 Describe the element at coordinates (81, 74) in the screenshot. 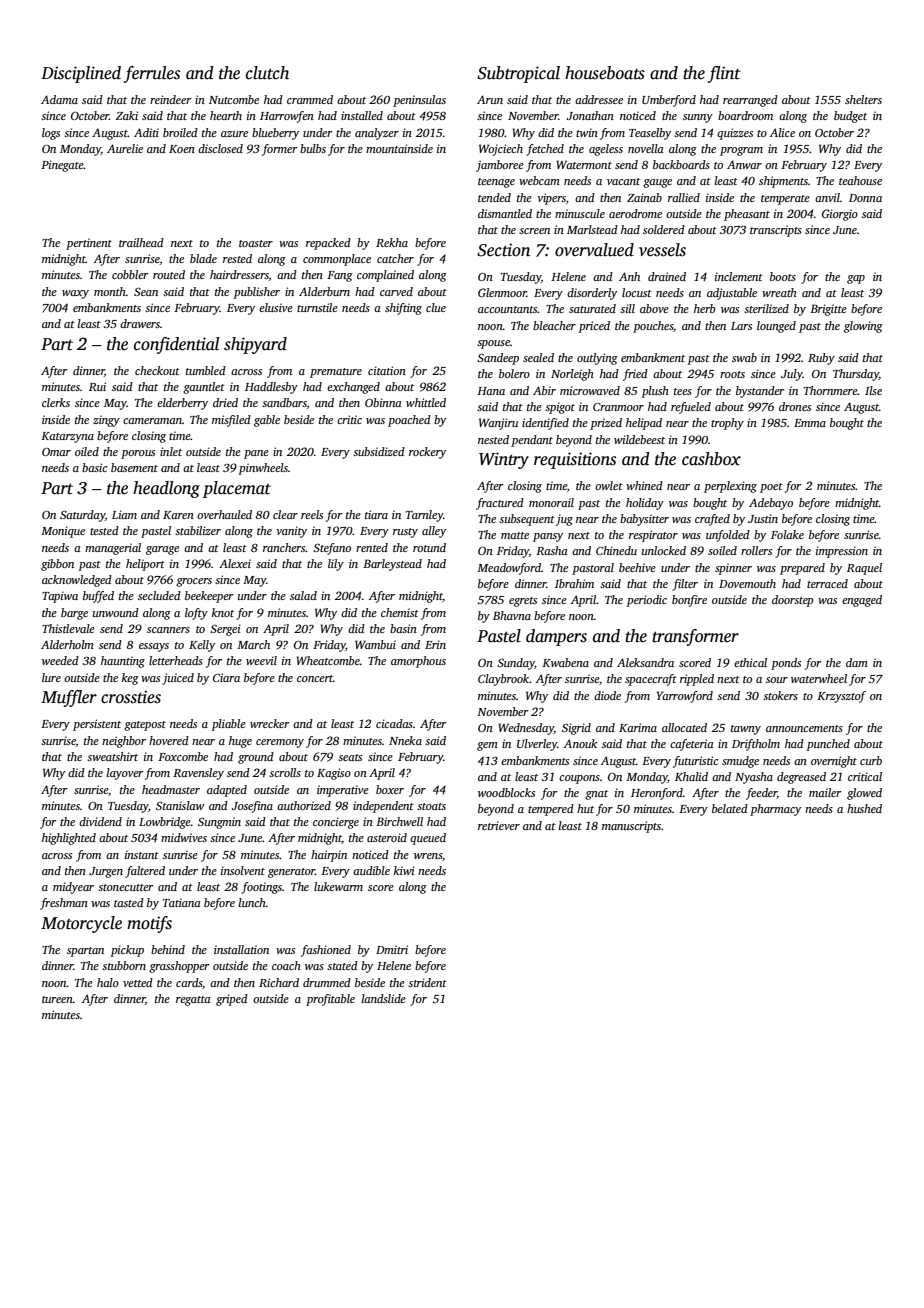

I see `Disciplined` at that location.
